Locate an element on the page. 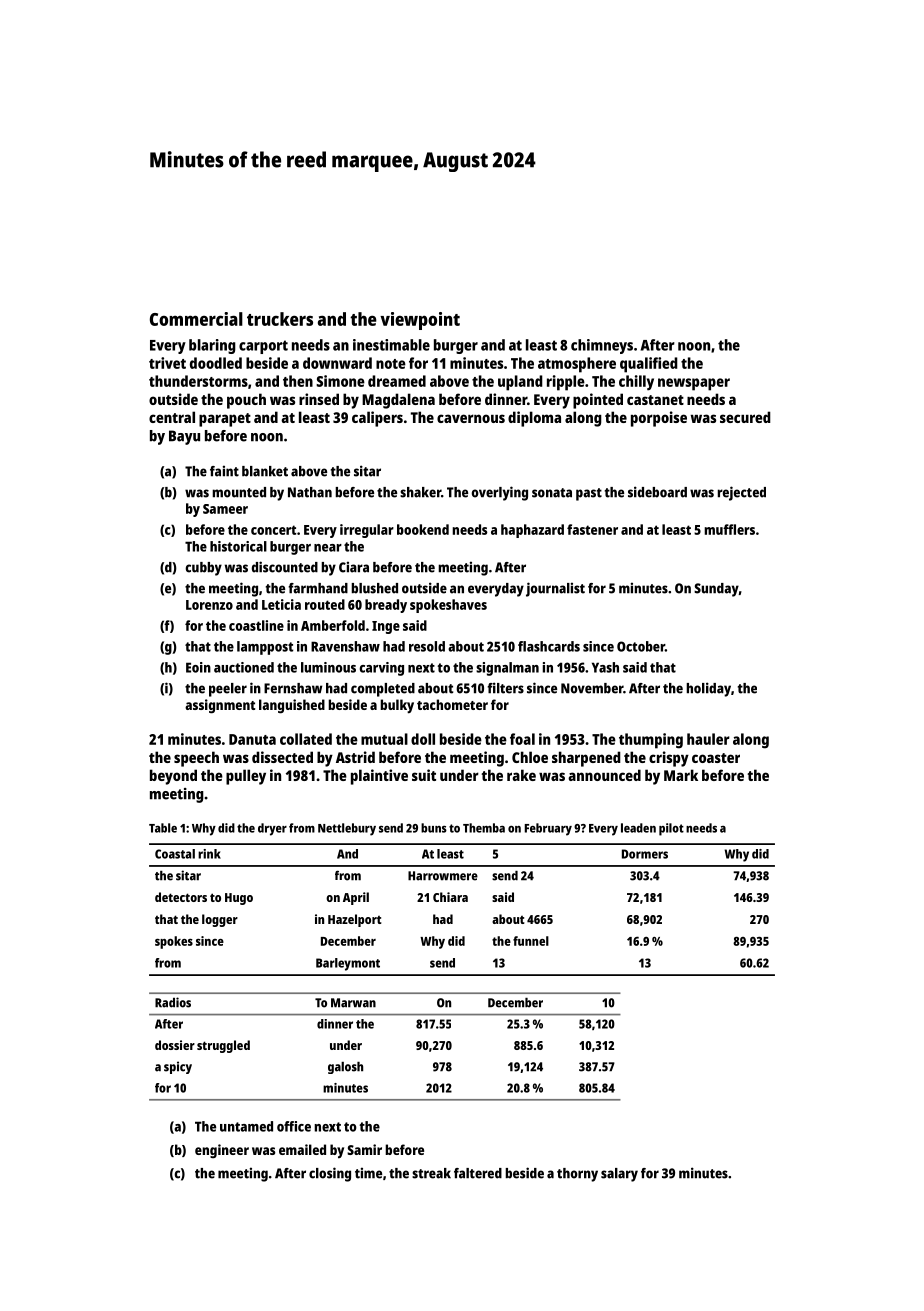  Dormers is located at coordinates (645, 854).
